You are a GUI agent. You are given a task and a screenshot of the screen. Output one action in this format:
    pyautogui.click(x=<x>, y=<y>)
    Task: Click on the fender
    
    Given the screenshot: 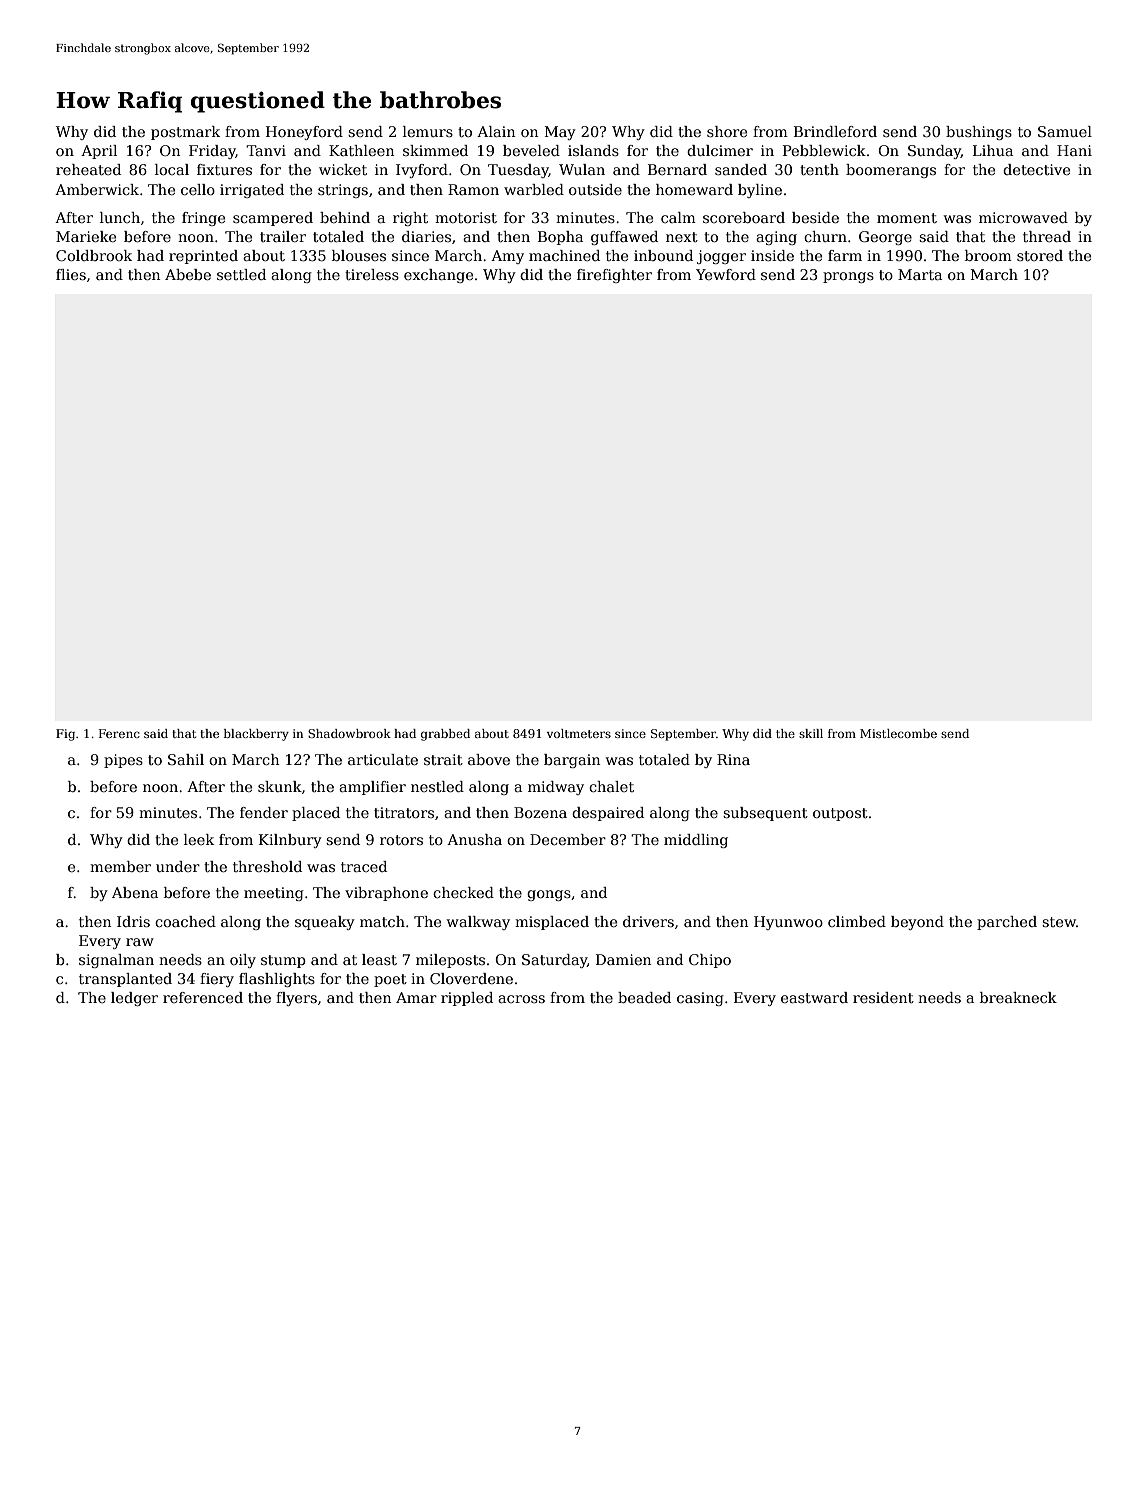 What is the action you would take?
    pyautogui.click(x=264, y=812)
